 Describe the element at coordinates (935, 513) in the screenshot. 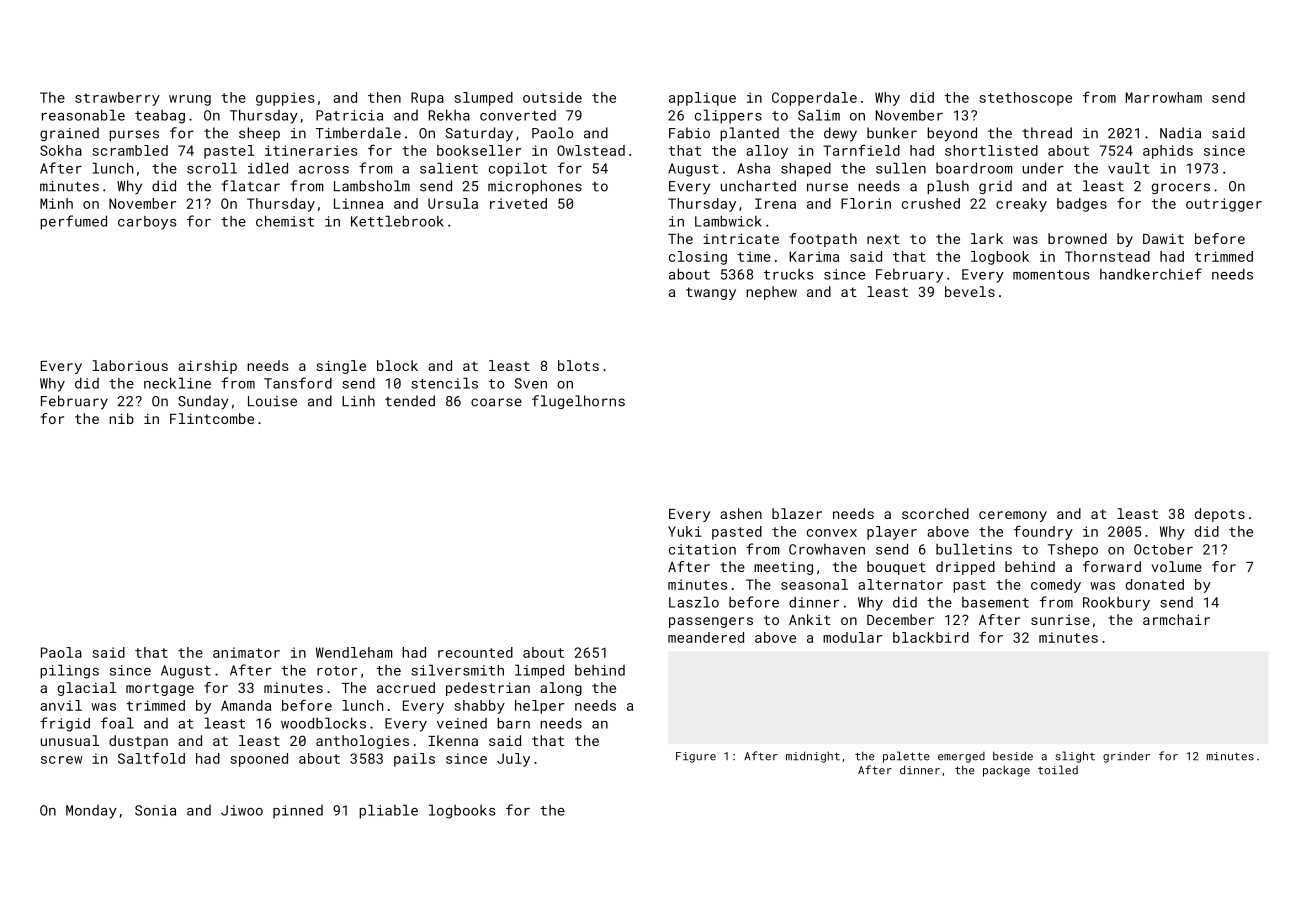

I see `scorched` at that location.
